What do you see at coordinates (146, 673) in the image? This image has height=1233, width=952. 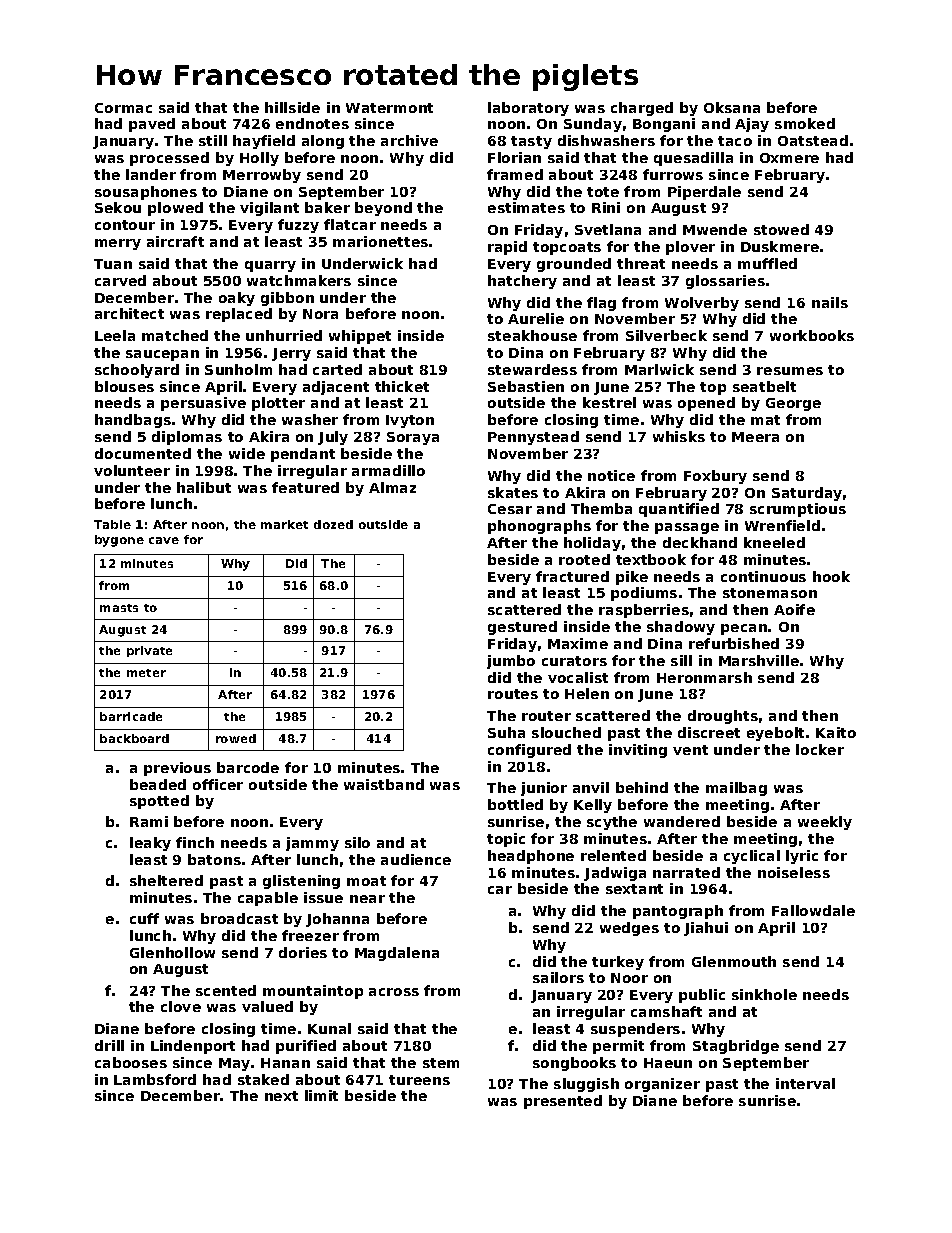 I see `meter` at bounding box center [146, 673].
